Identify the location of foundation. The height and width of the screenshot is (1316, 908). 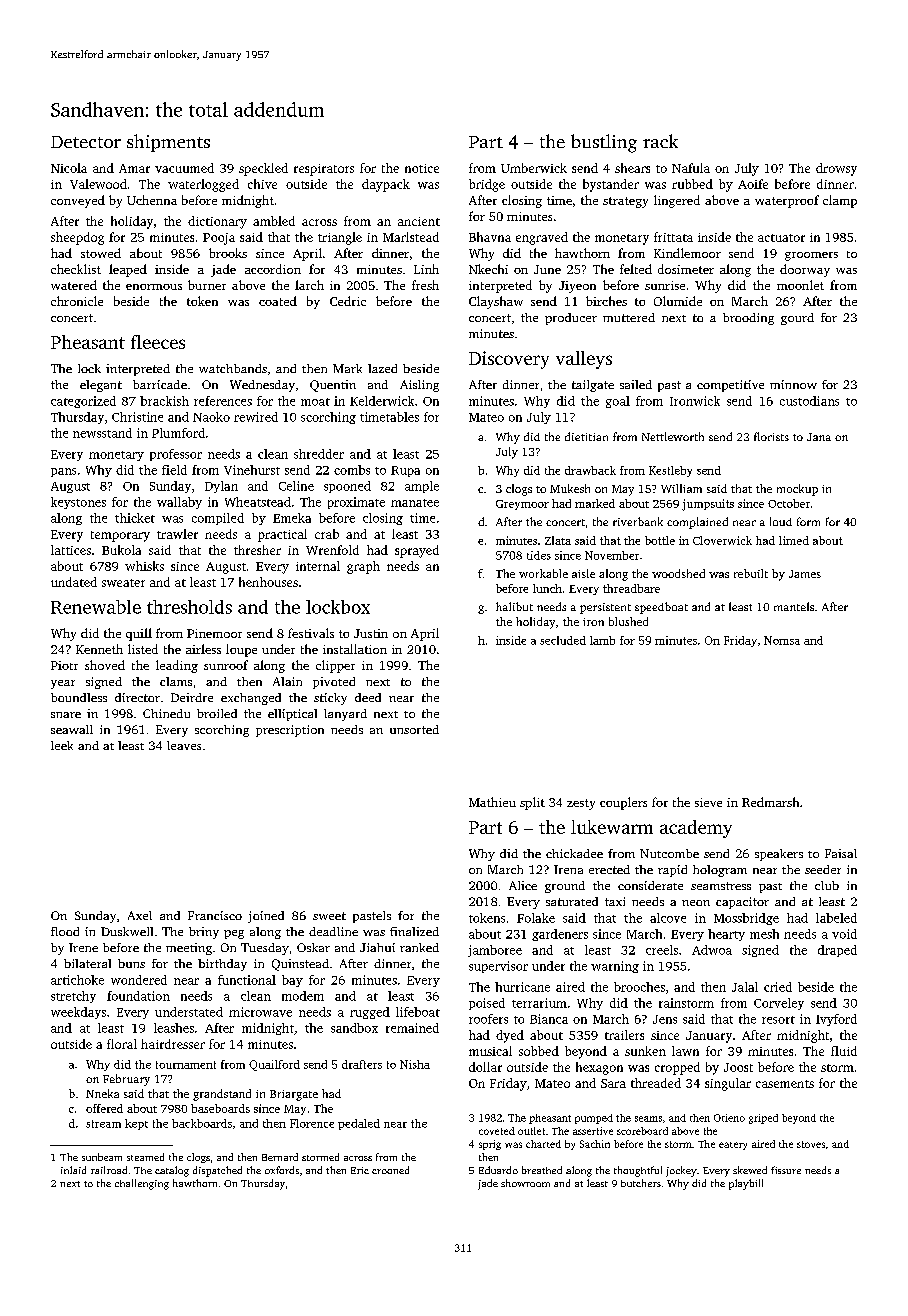
(138, 996).
